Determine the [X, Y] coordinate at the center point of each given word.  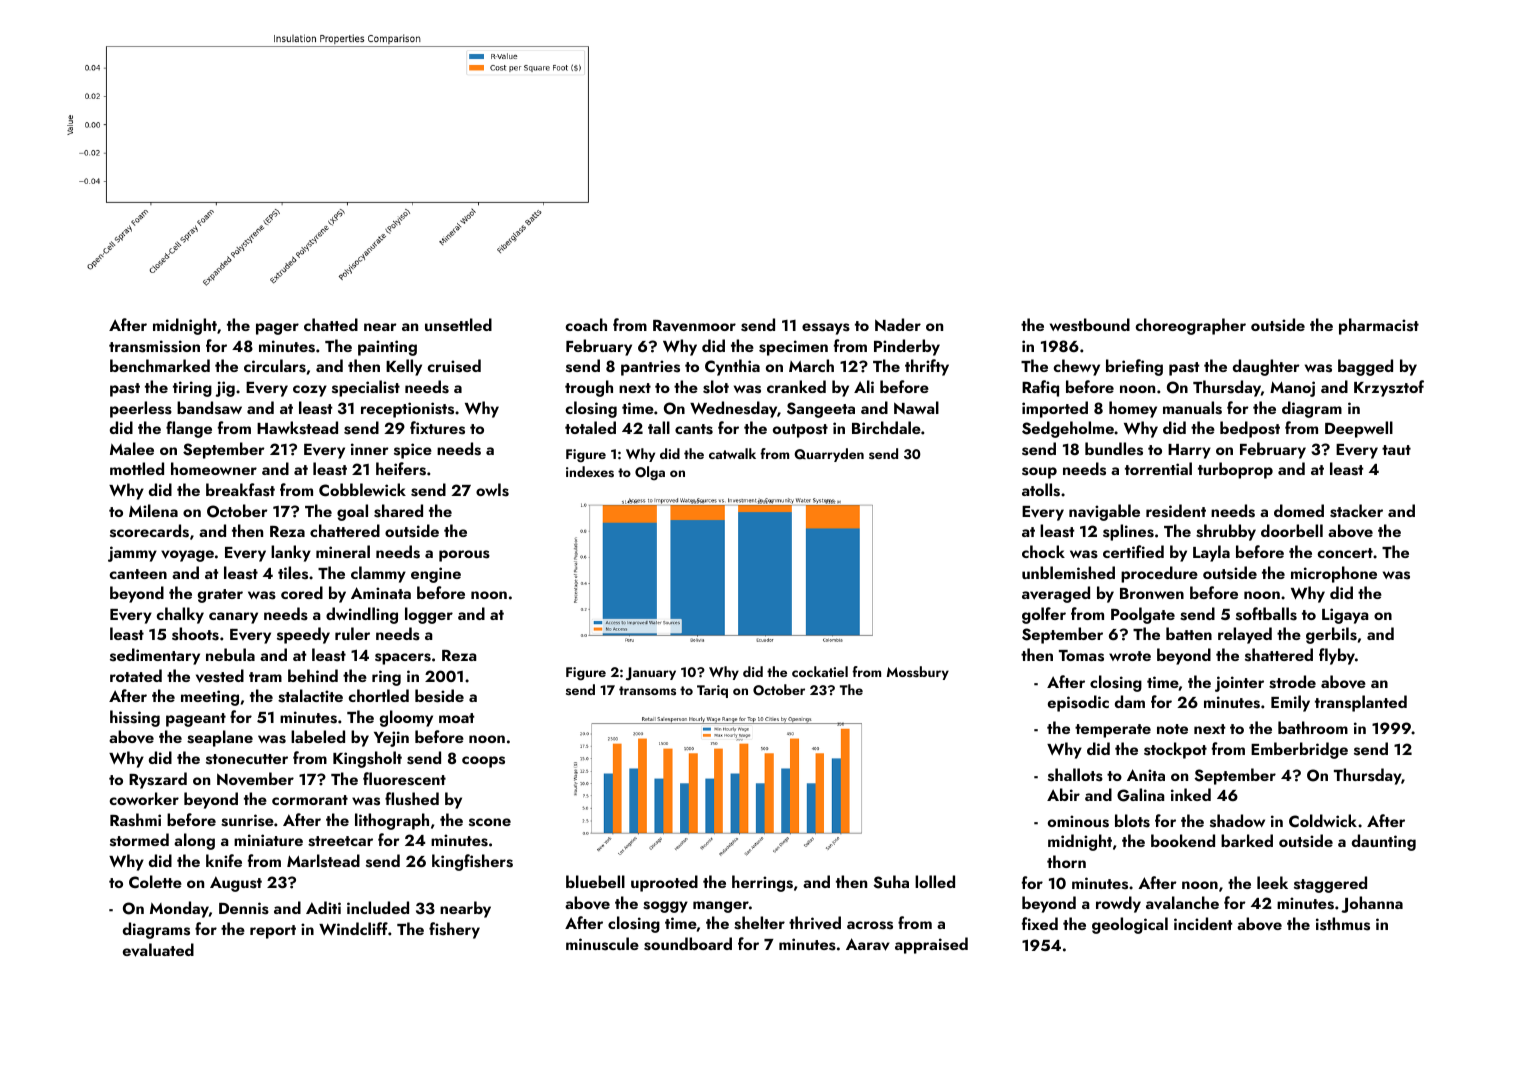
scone [490, 822]
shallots [1075, 775]
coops [483, 762]
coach [586, 324]
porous [464, 556]
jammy [132, 554]
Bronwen [1152, 593]
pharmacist [1379, 326]
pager [277, 329]
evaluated [158, 950]
